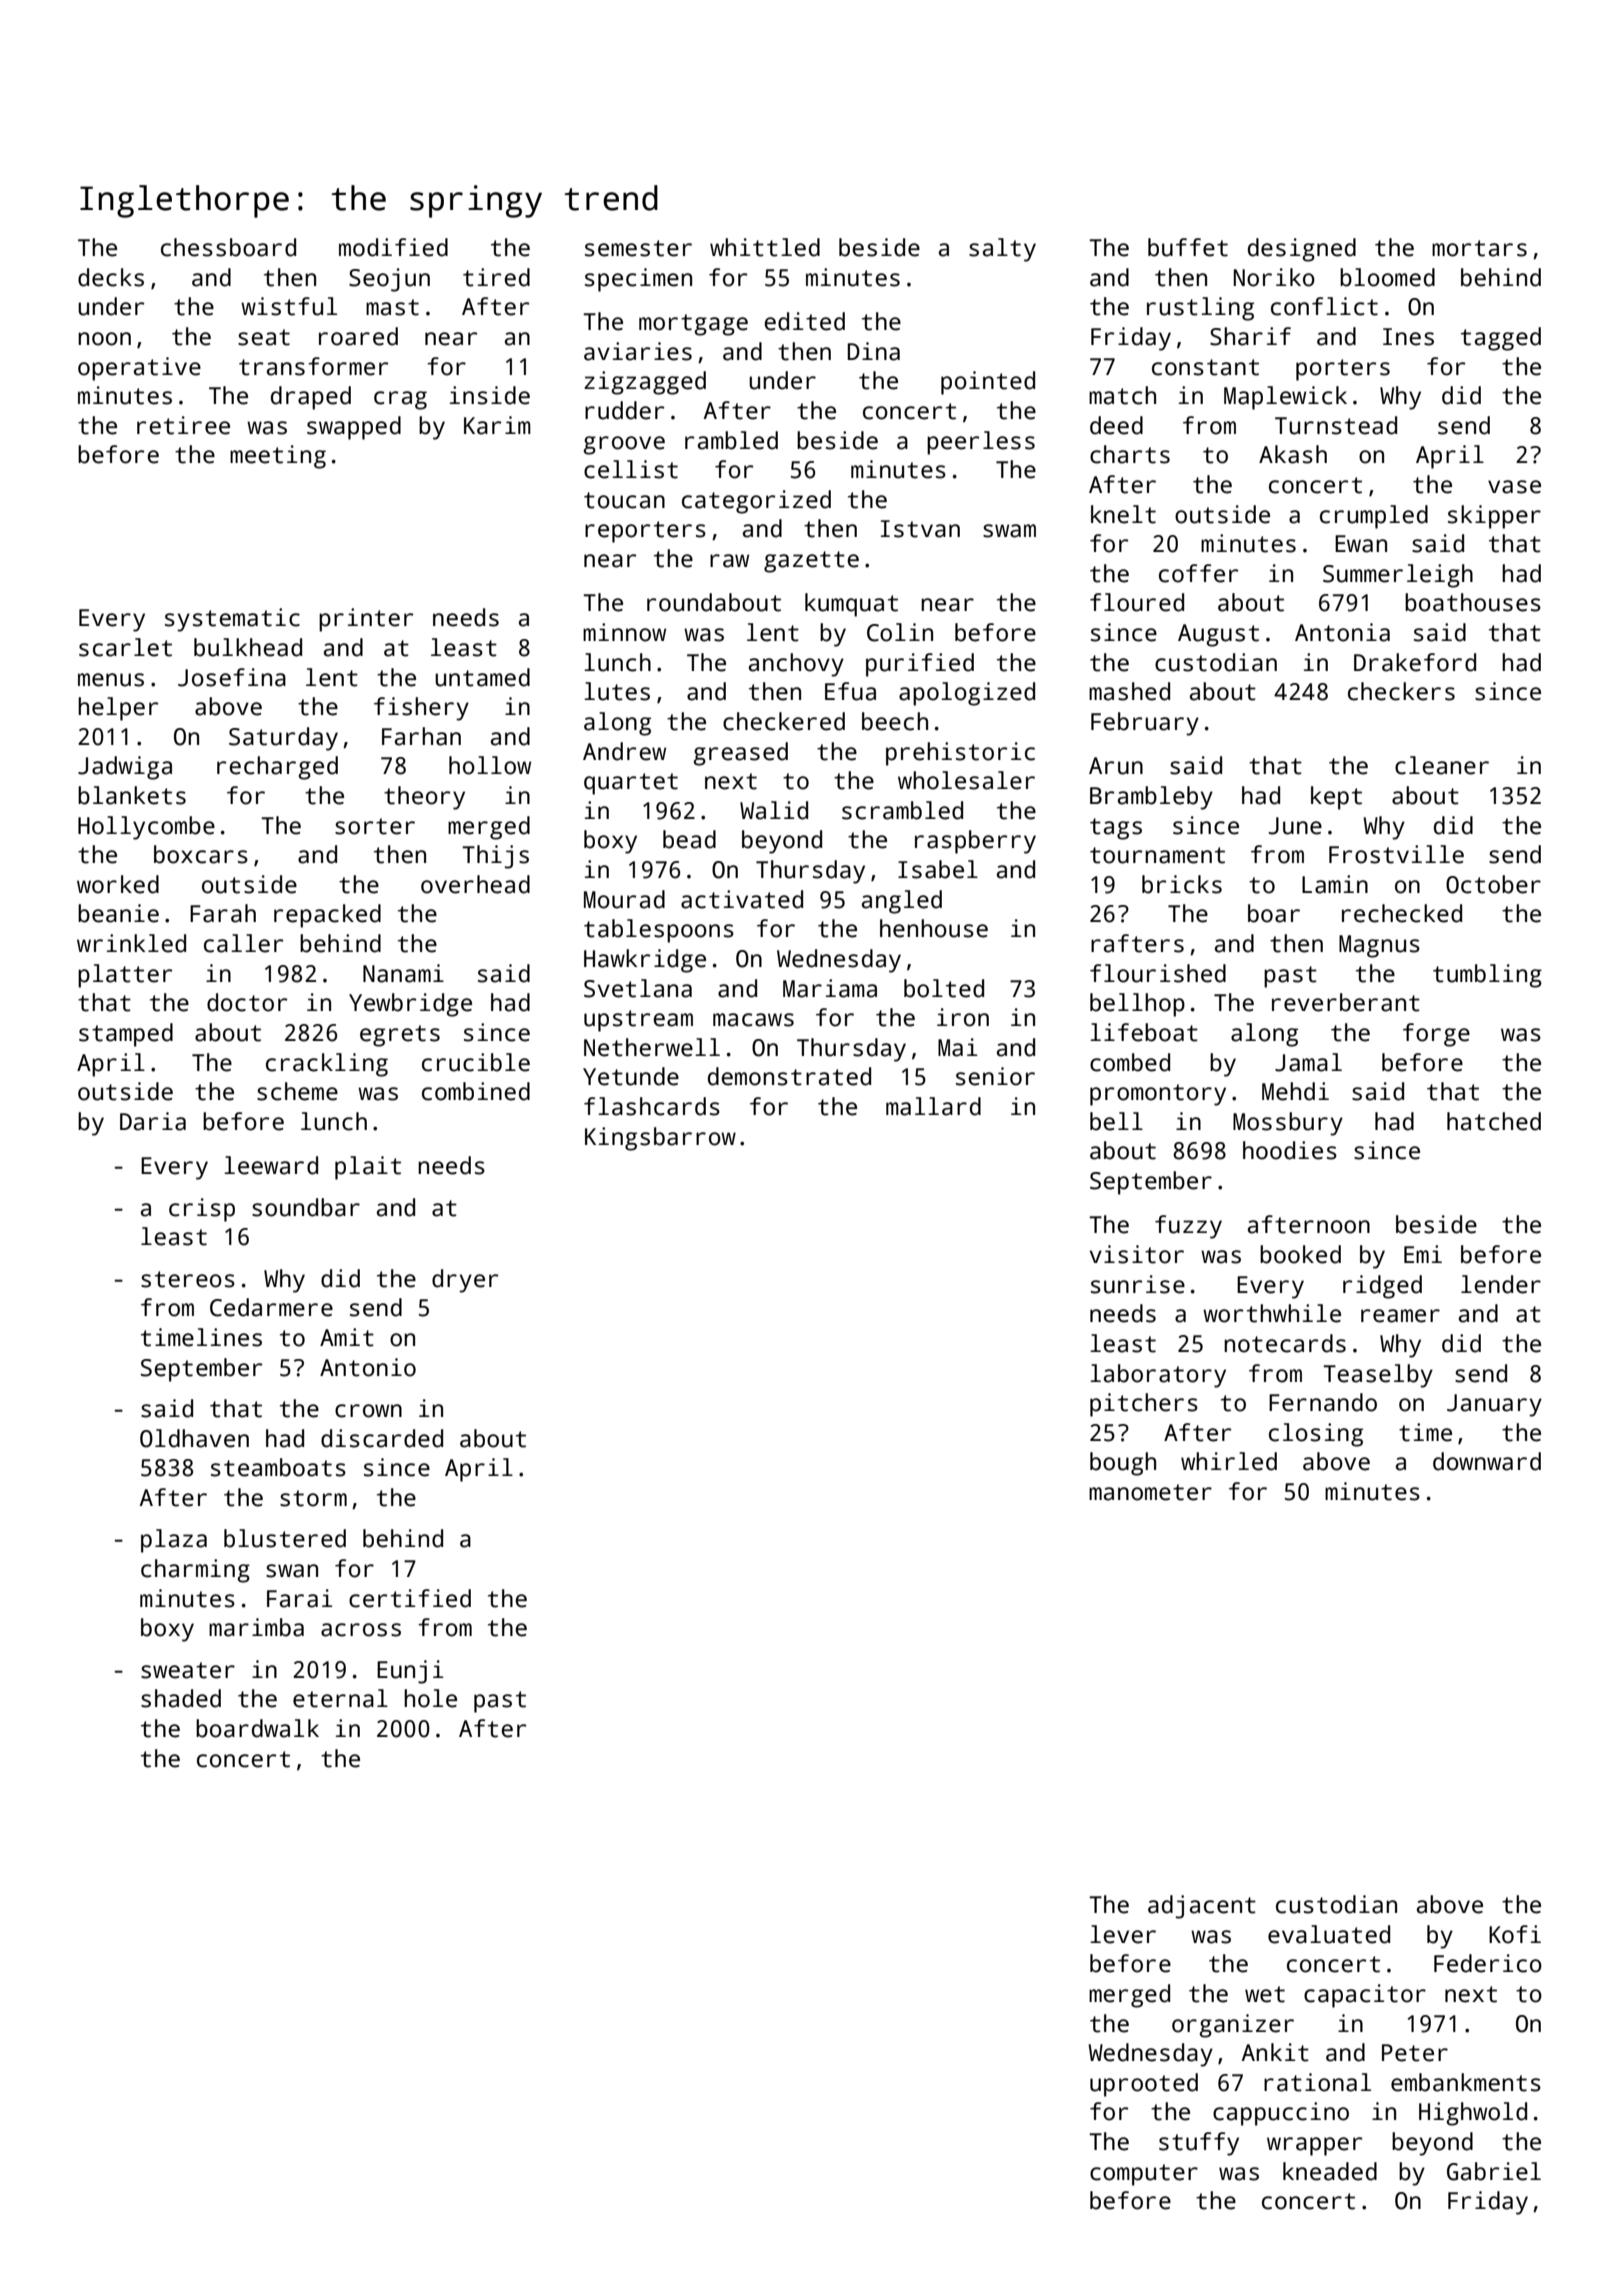 Image resolution: width=1620 pixels, height=2292 pixels. I want to click on lever, so click(1123, 1934).
